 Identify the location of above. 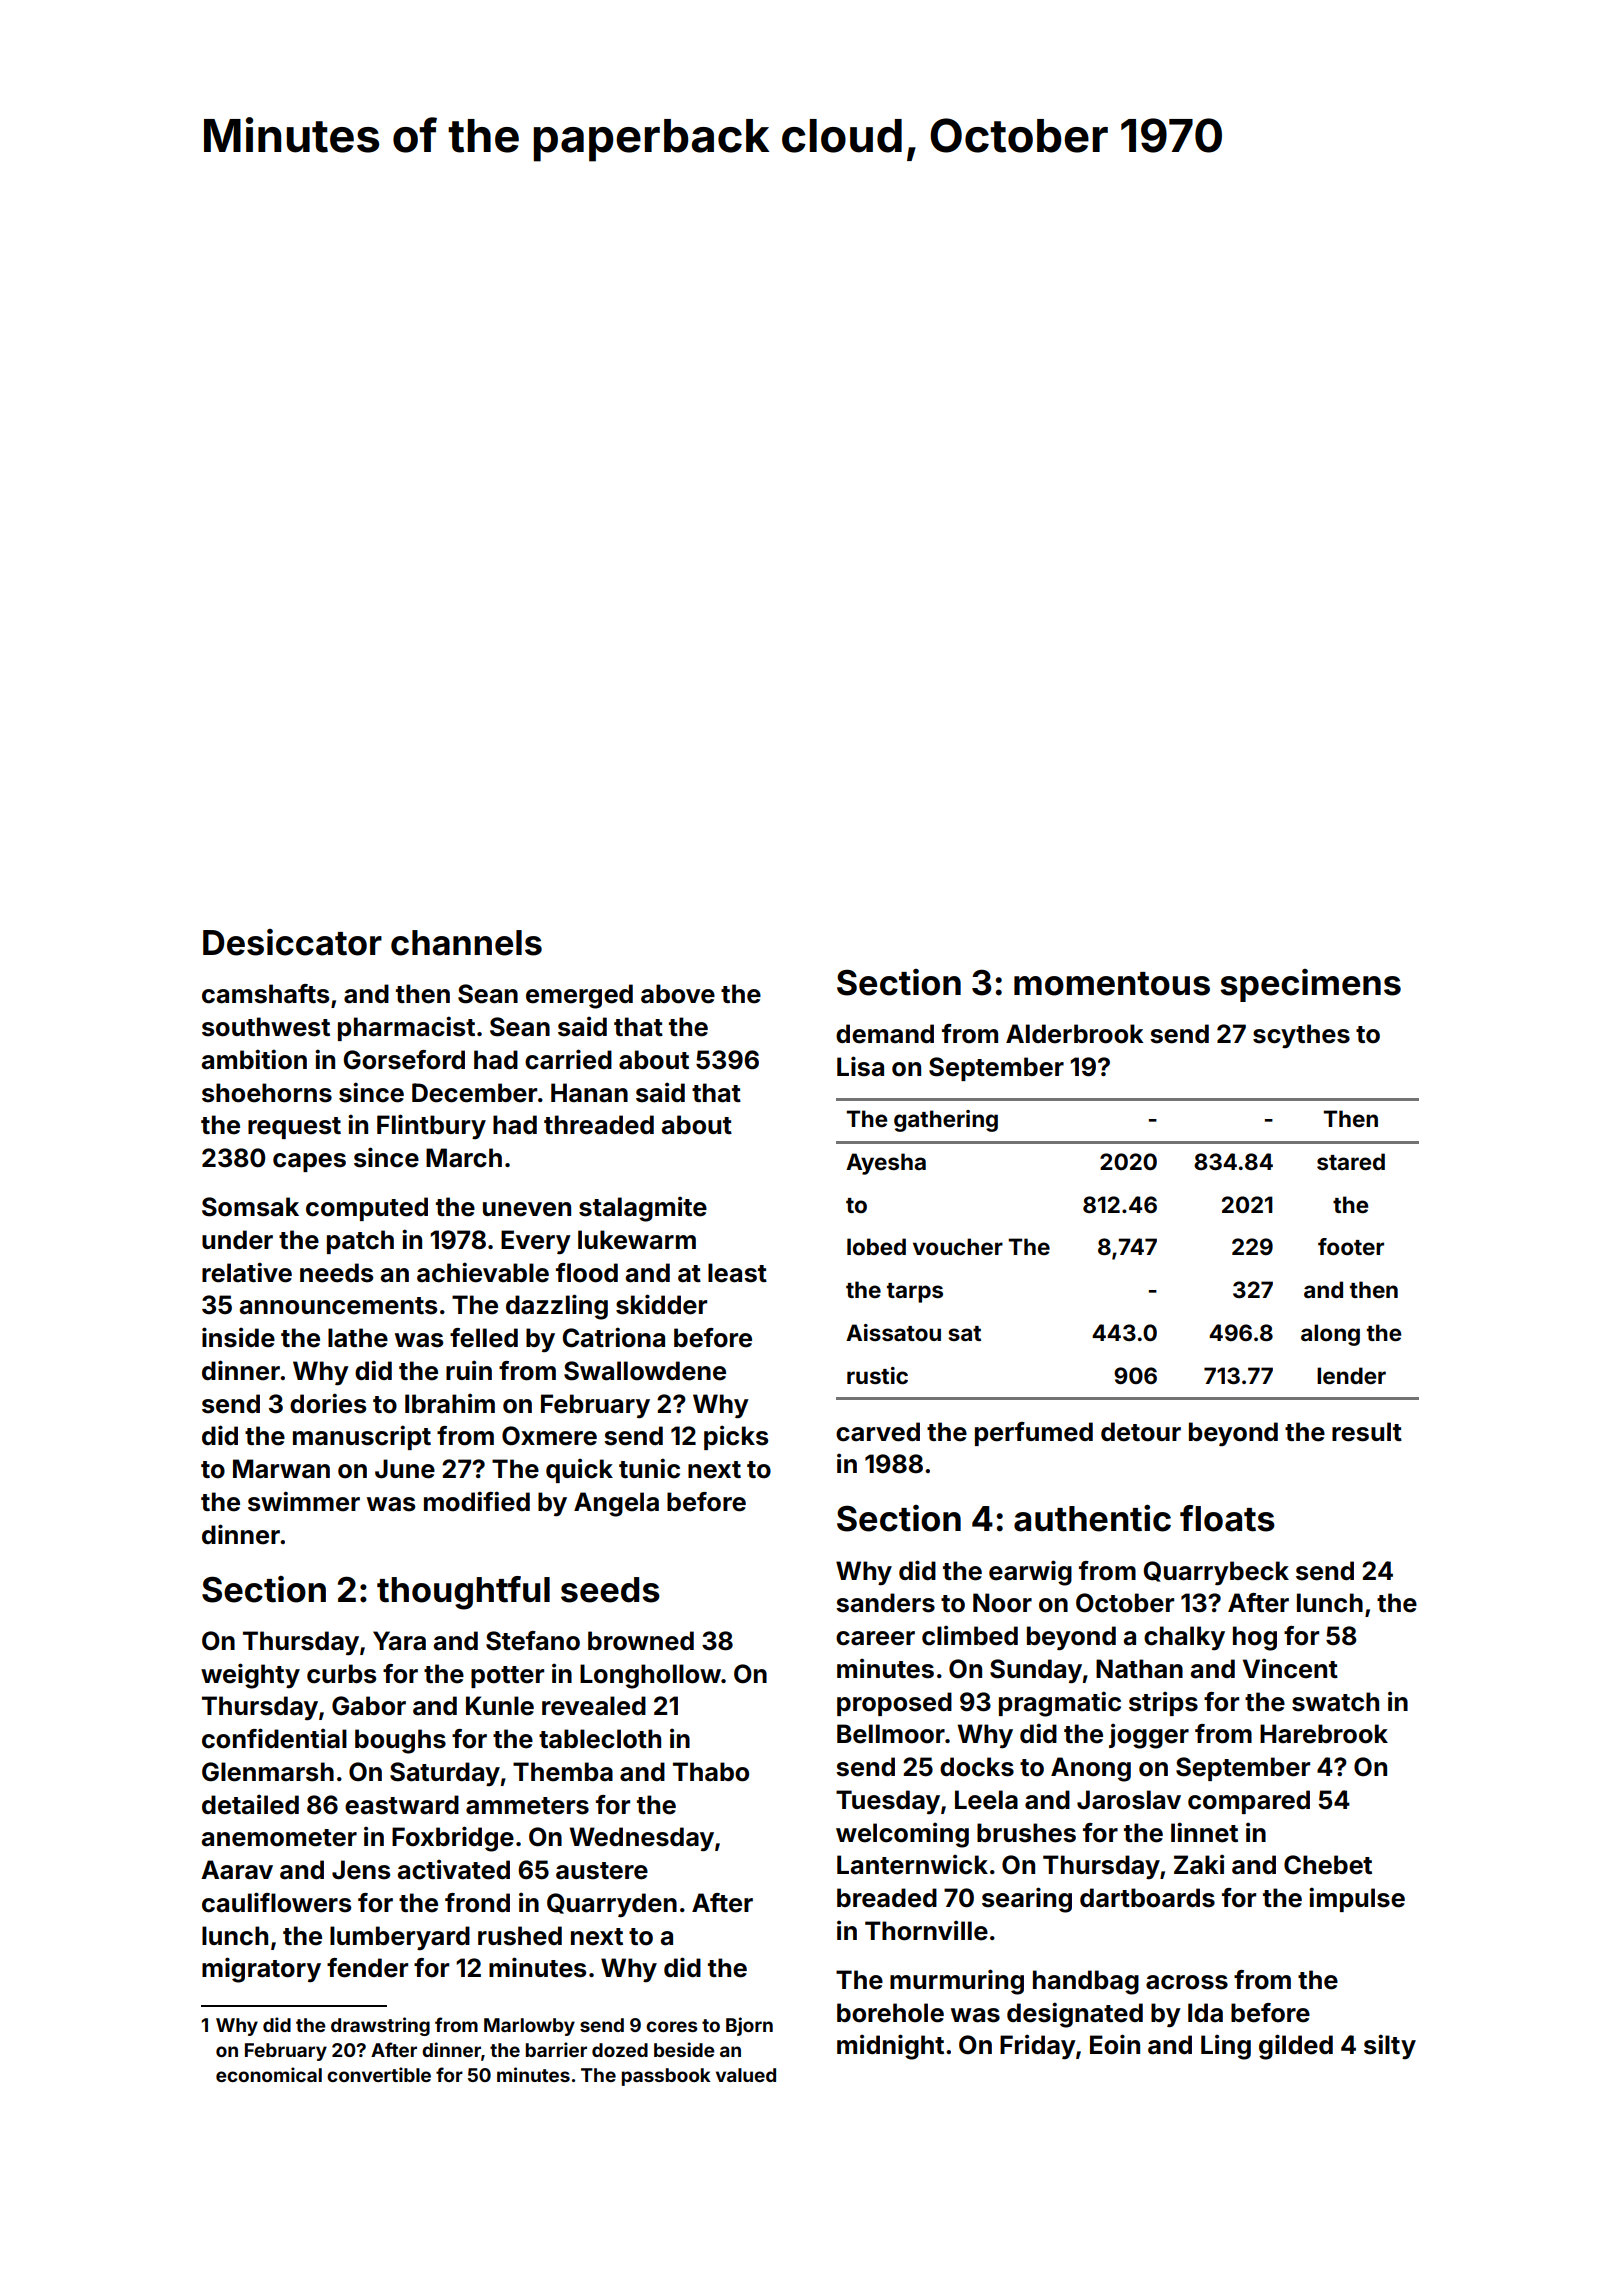
(678, 994).
